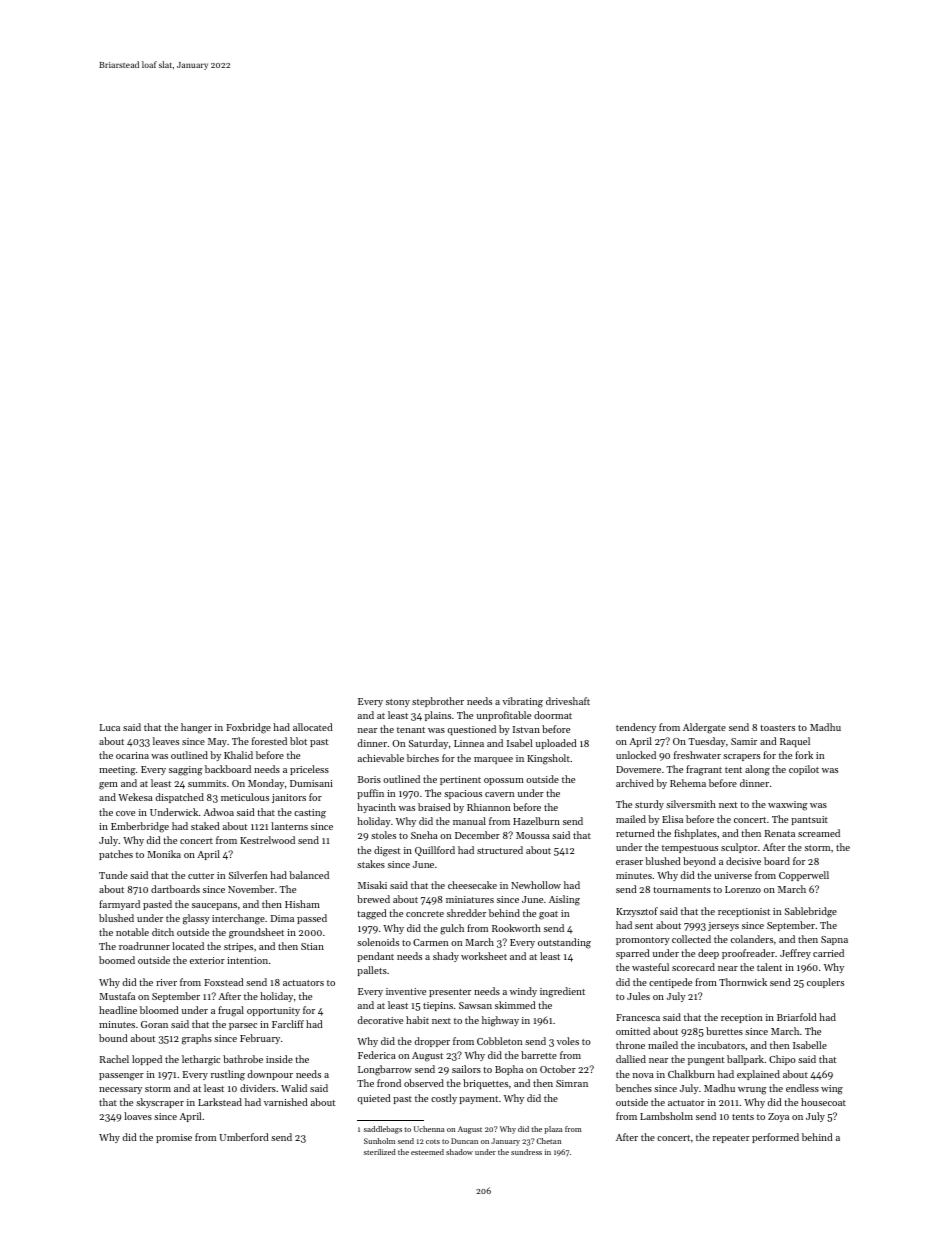 The width and height of the screenshot is (952, 1233). Describe the element at coordinates (522, 702) in the screenshot. I see `vibrating` at that location.
